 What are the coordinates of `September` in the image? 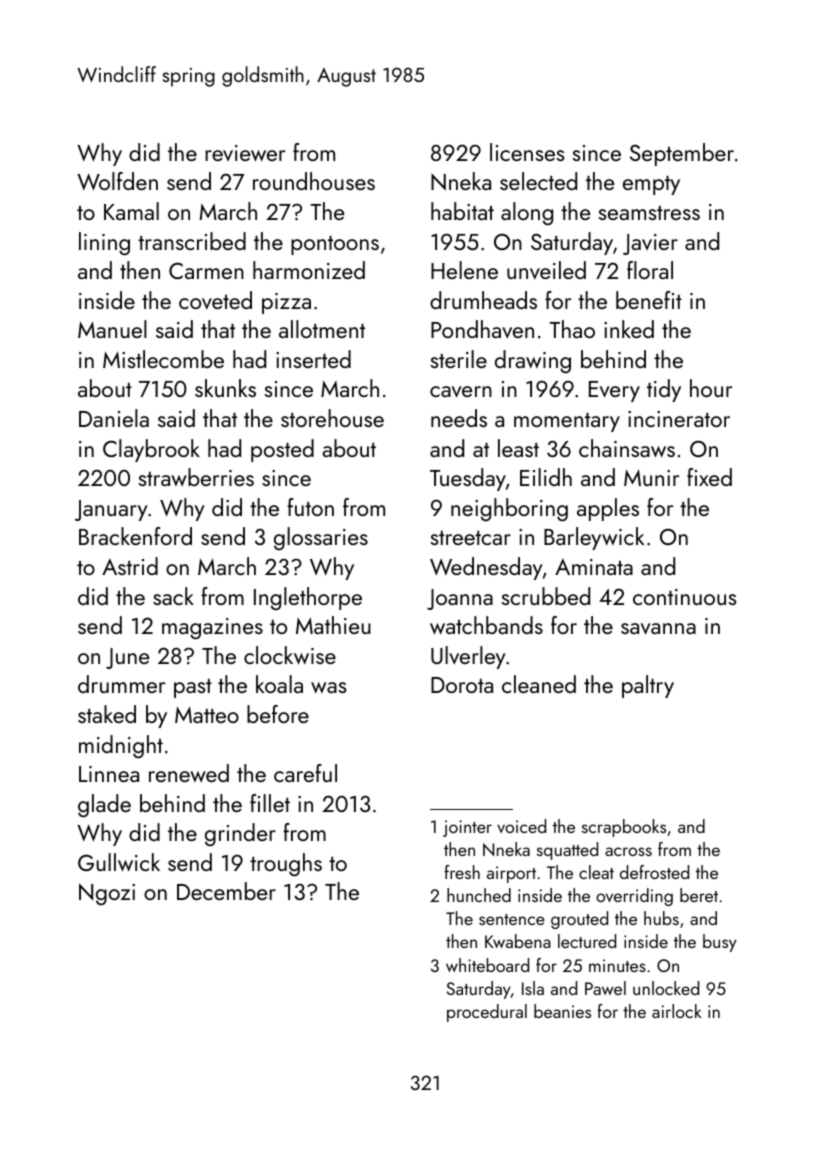 It's located at (682, 154).
